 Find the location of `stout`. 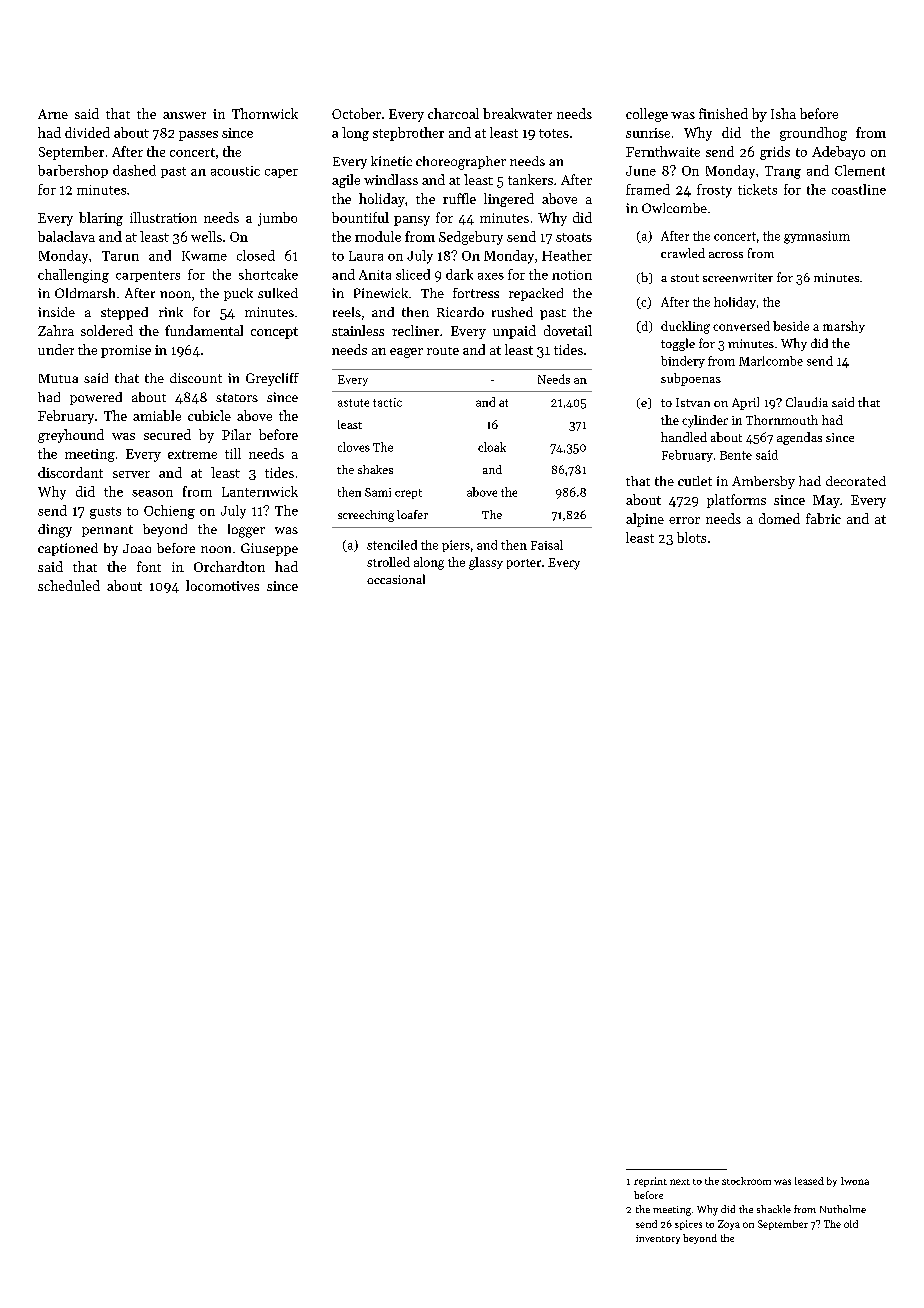

stout is located at coordinates (685, 278).
